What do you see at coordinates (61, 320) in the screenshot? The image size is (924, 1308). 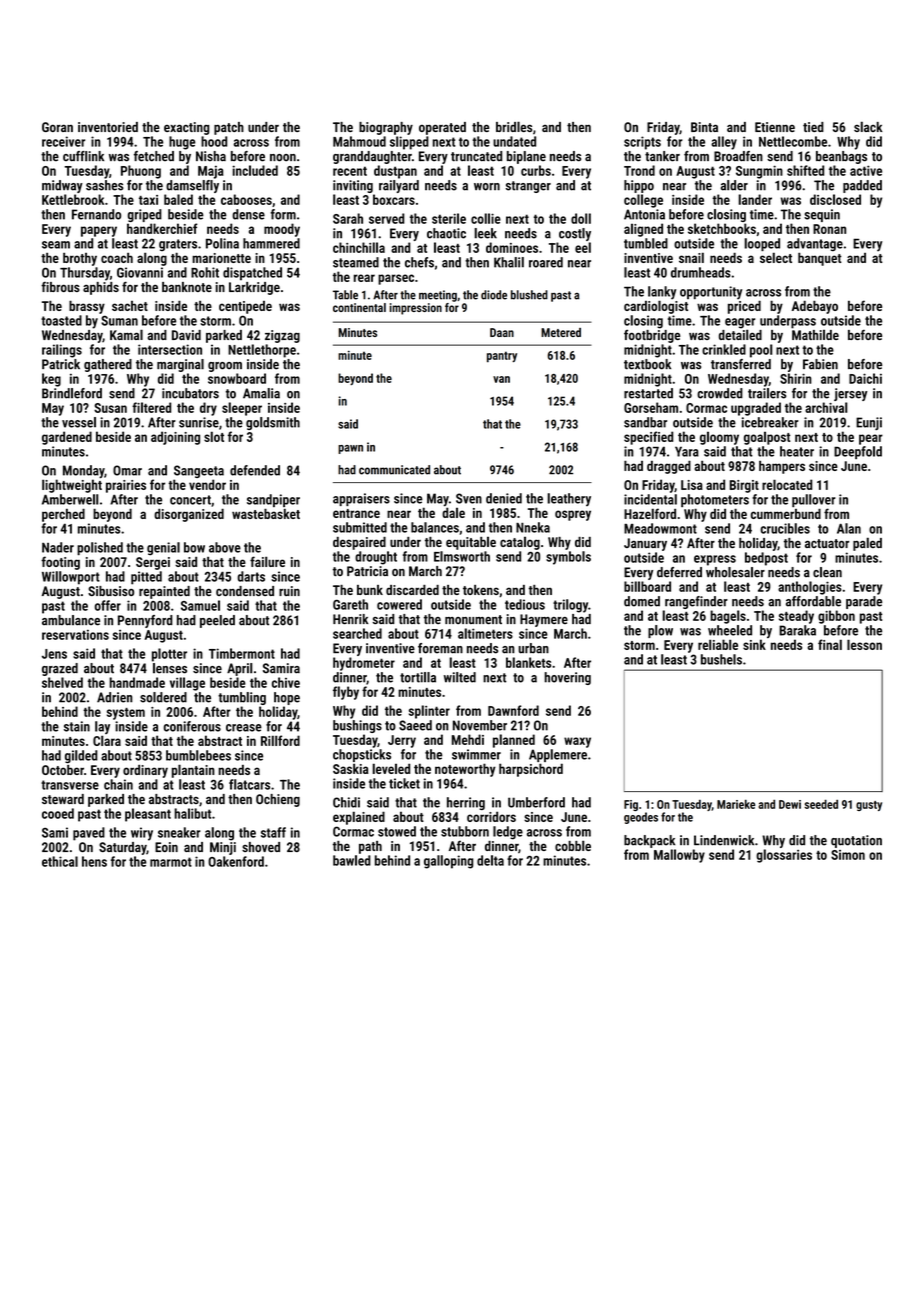 I see `toasted` at bounding box center [61, 320].
